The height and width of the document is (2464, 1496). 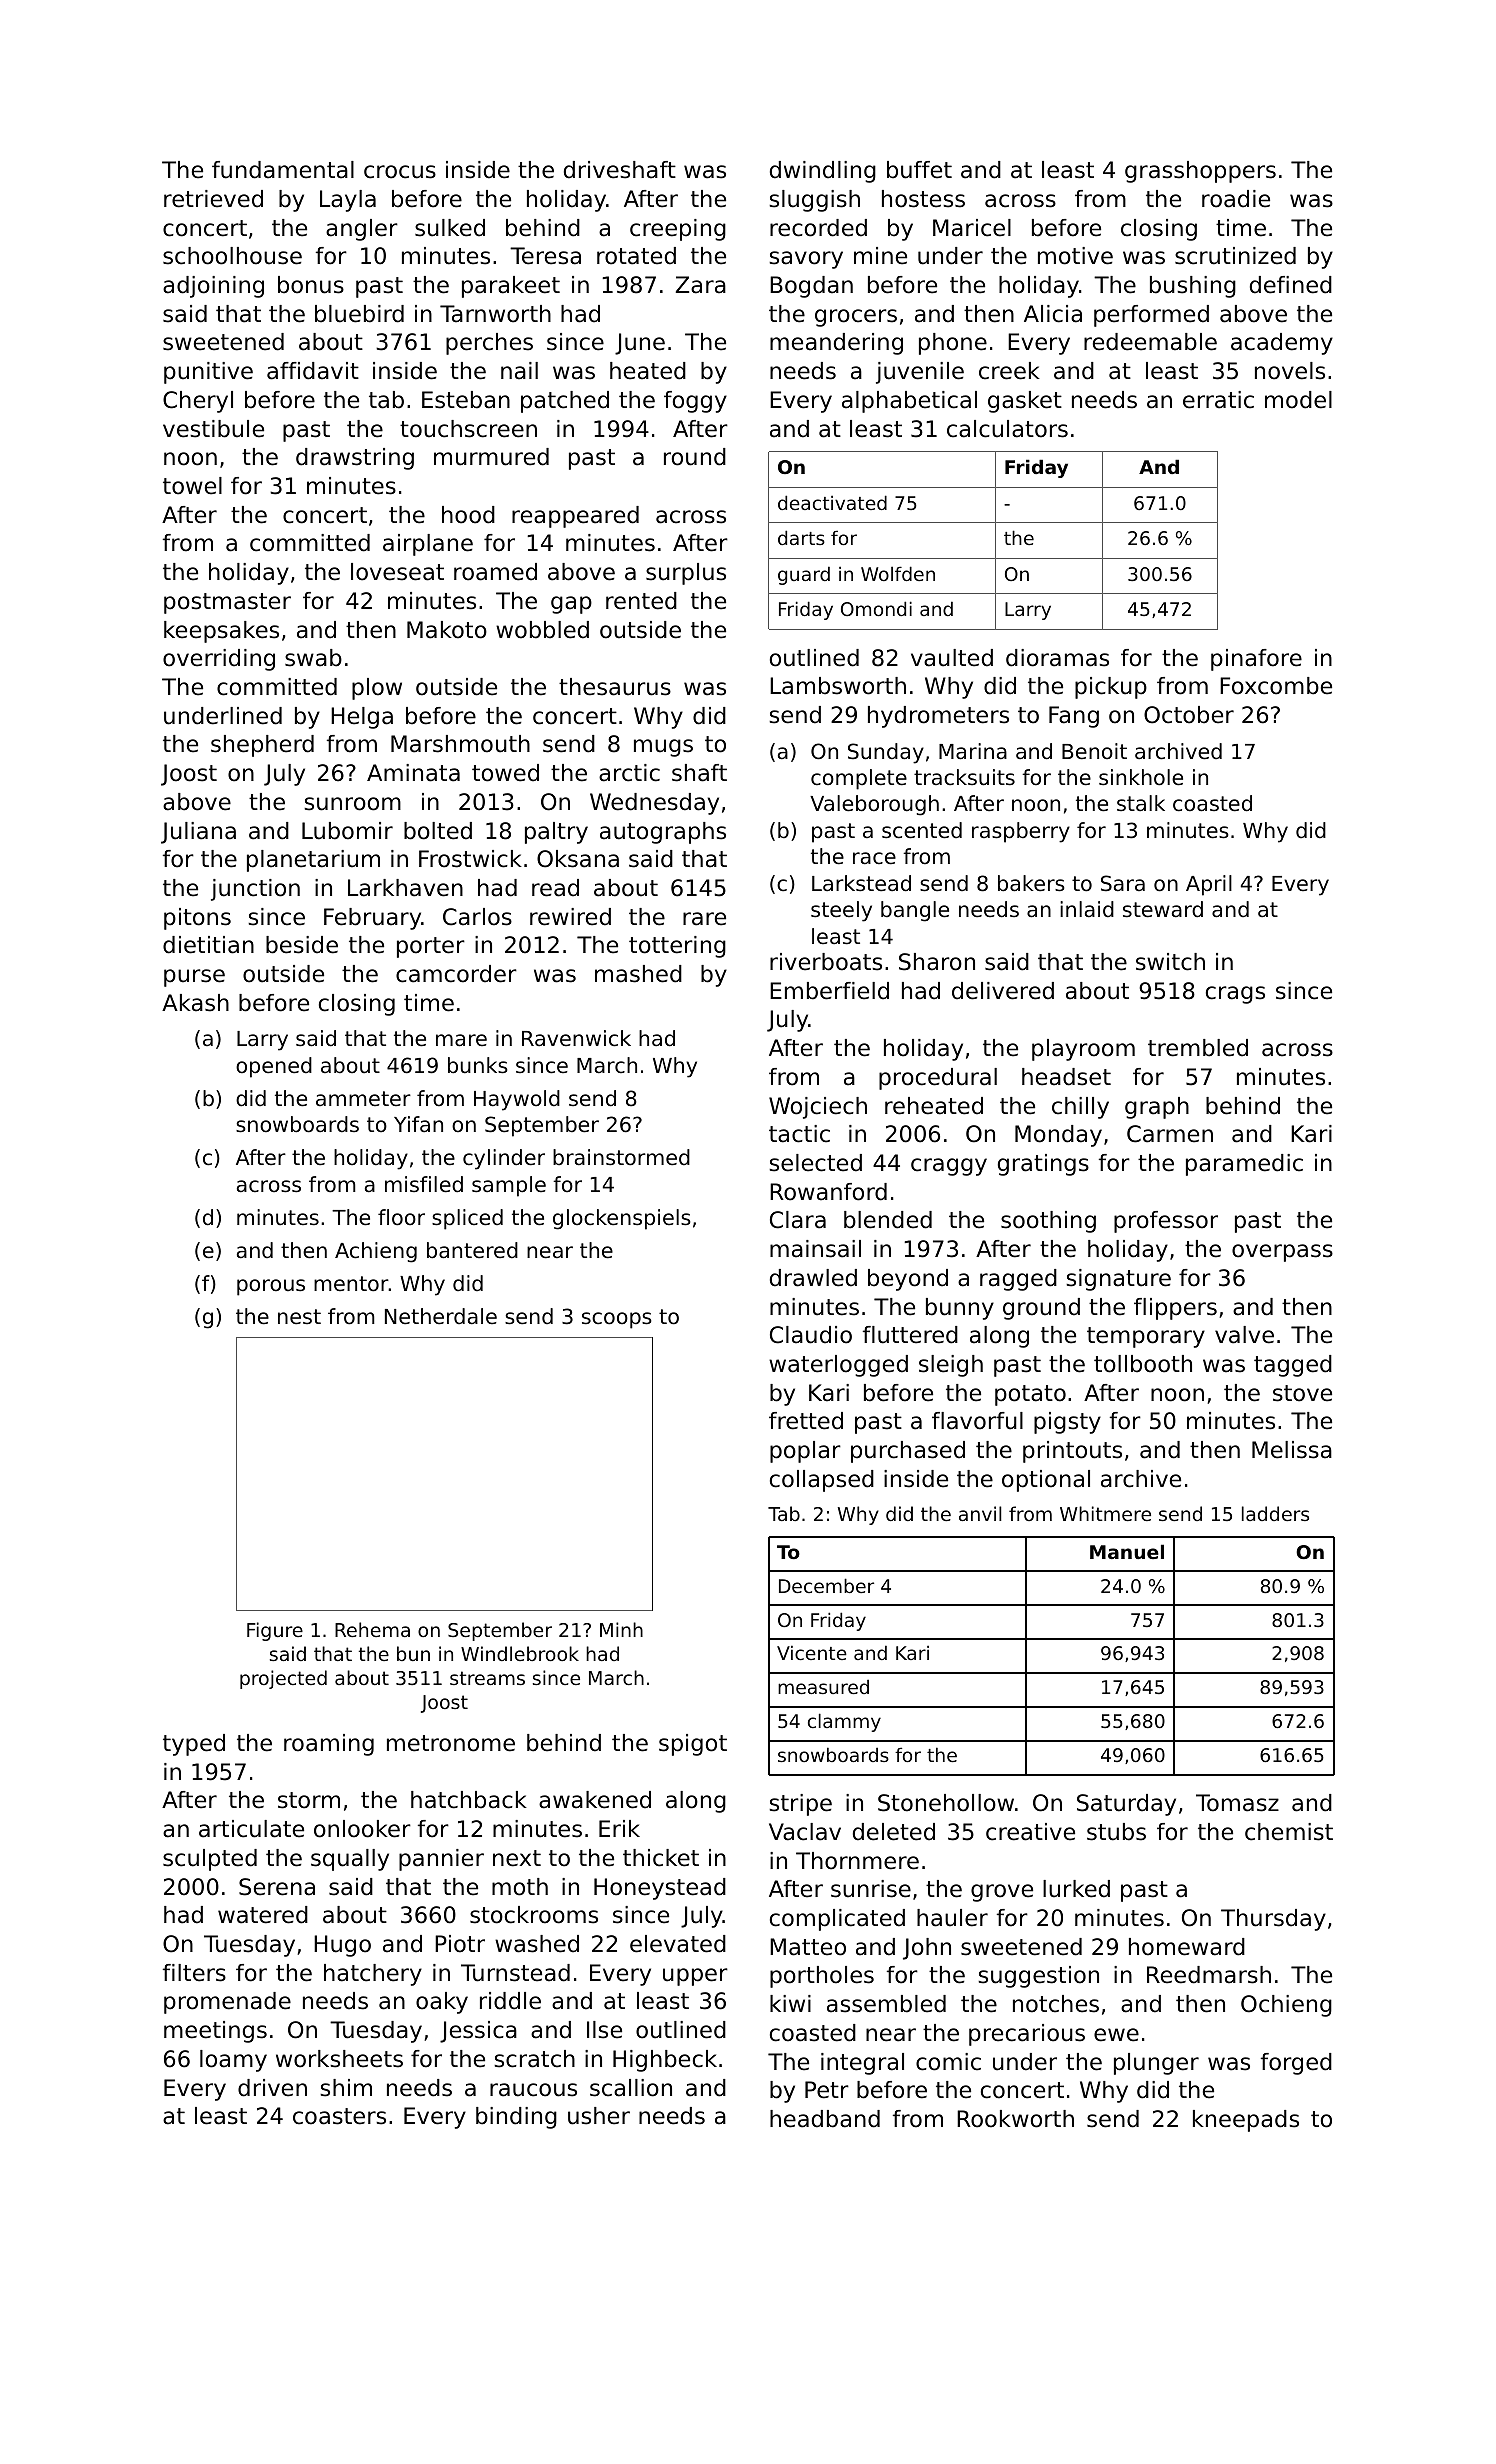 What do you see at coordinates (1030, 1395) in the document?
I see `potato` at bounding box center [1030, 1395].
